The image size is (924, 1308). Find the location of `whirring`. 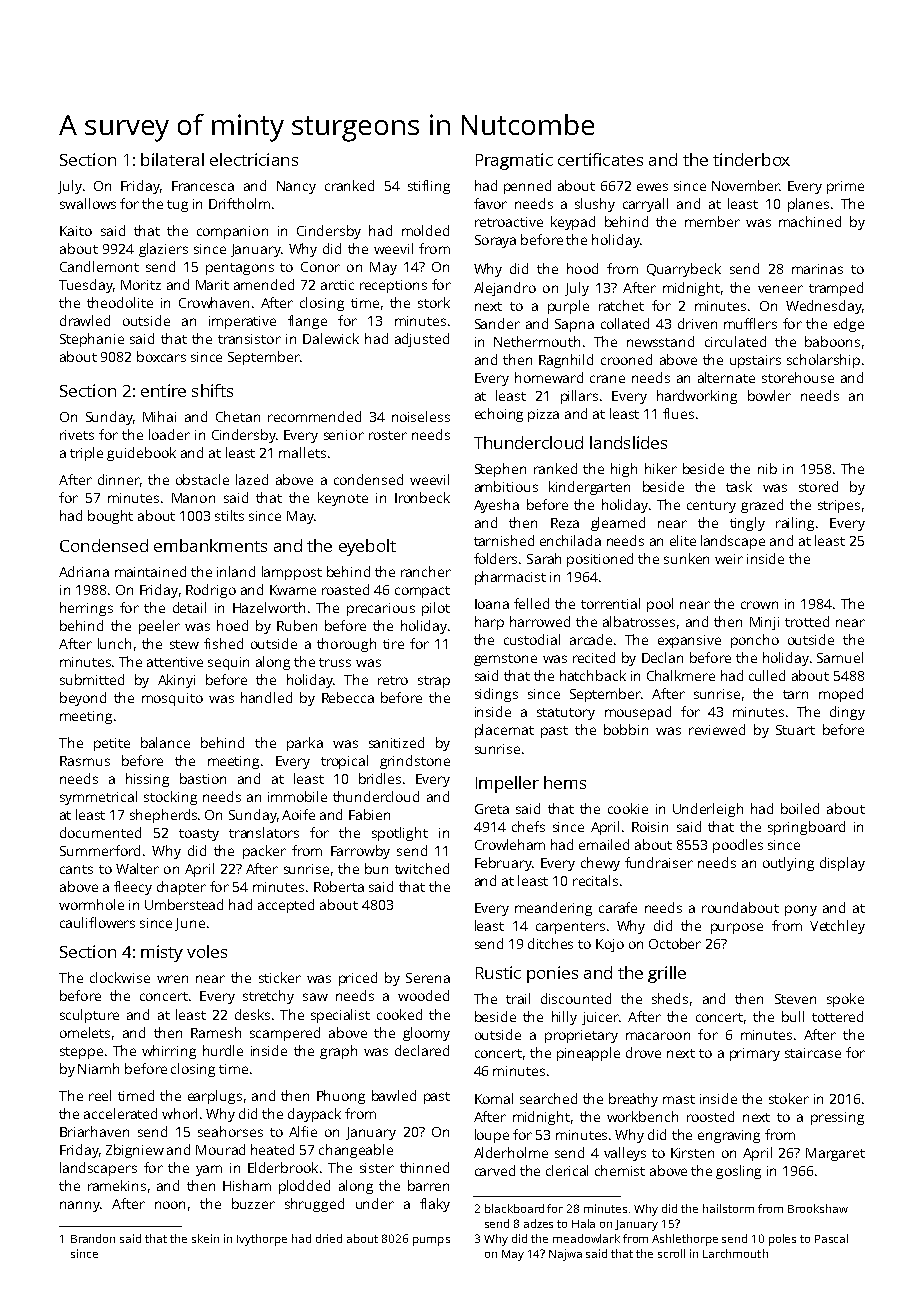

whirring is located at coordinates (169, 1052).
